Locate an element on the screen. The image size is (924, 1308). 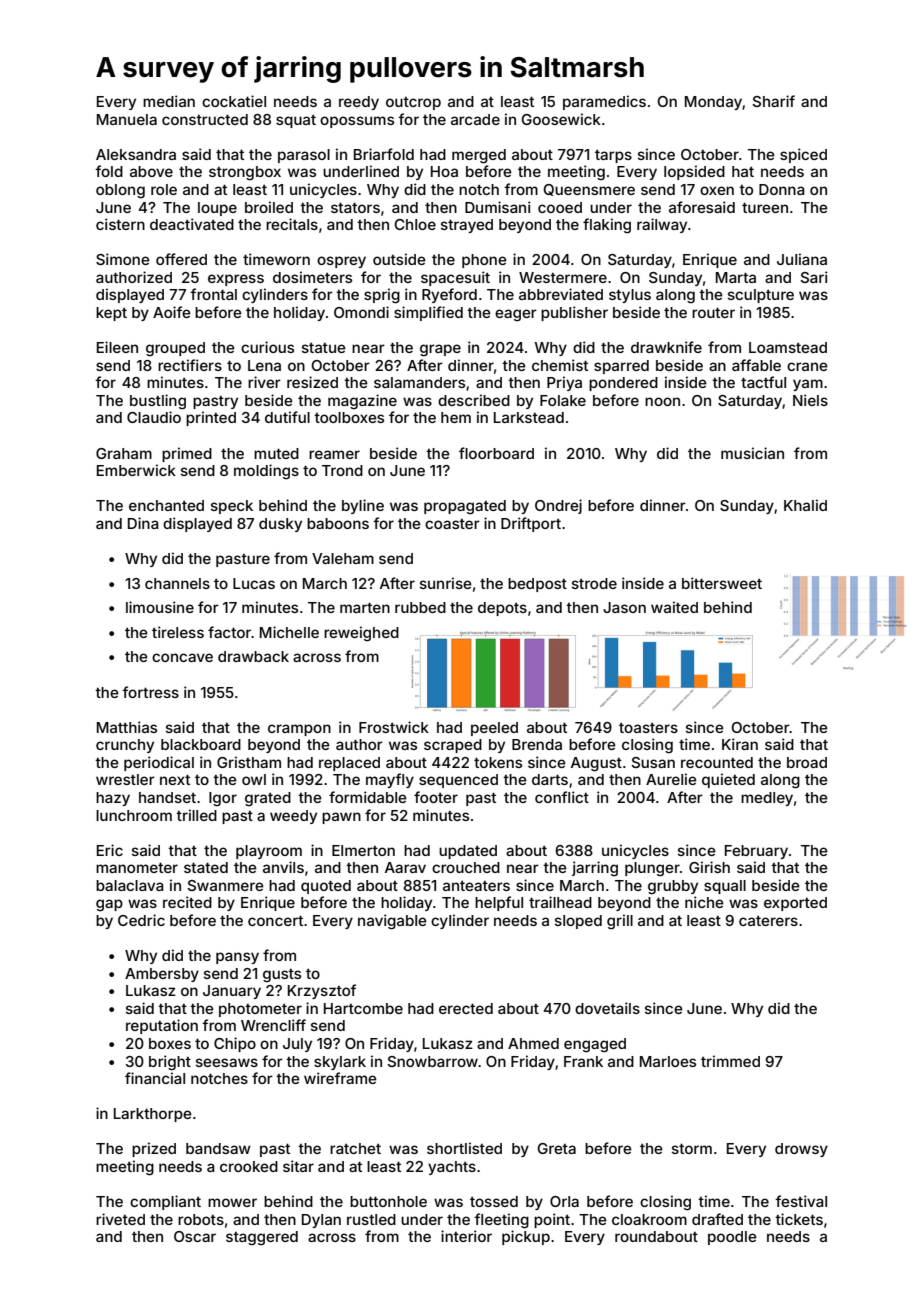
navigable is located at coordinates (392, 922).
